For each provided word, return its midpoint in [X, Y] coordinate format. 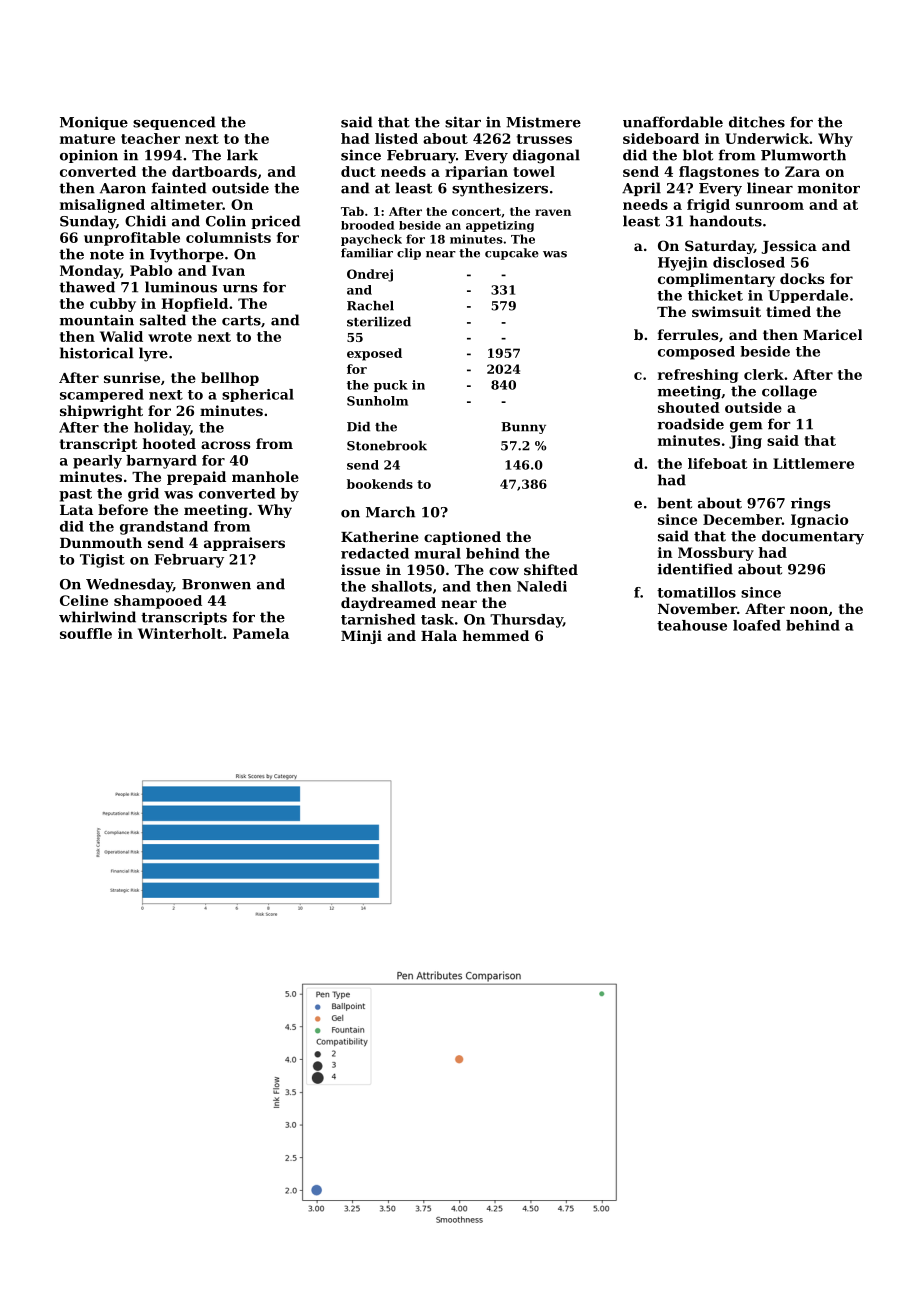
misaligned [102, 206]
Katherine [380, 536]
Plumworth [803, 155]
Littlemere [813, 463]
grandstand [164, 528]
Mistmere [543, 122]
